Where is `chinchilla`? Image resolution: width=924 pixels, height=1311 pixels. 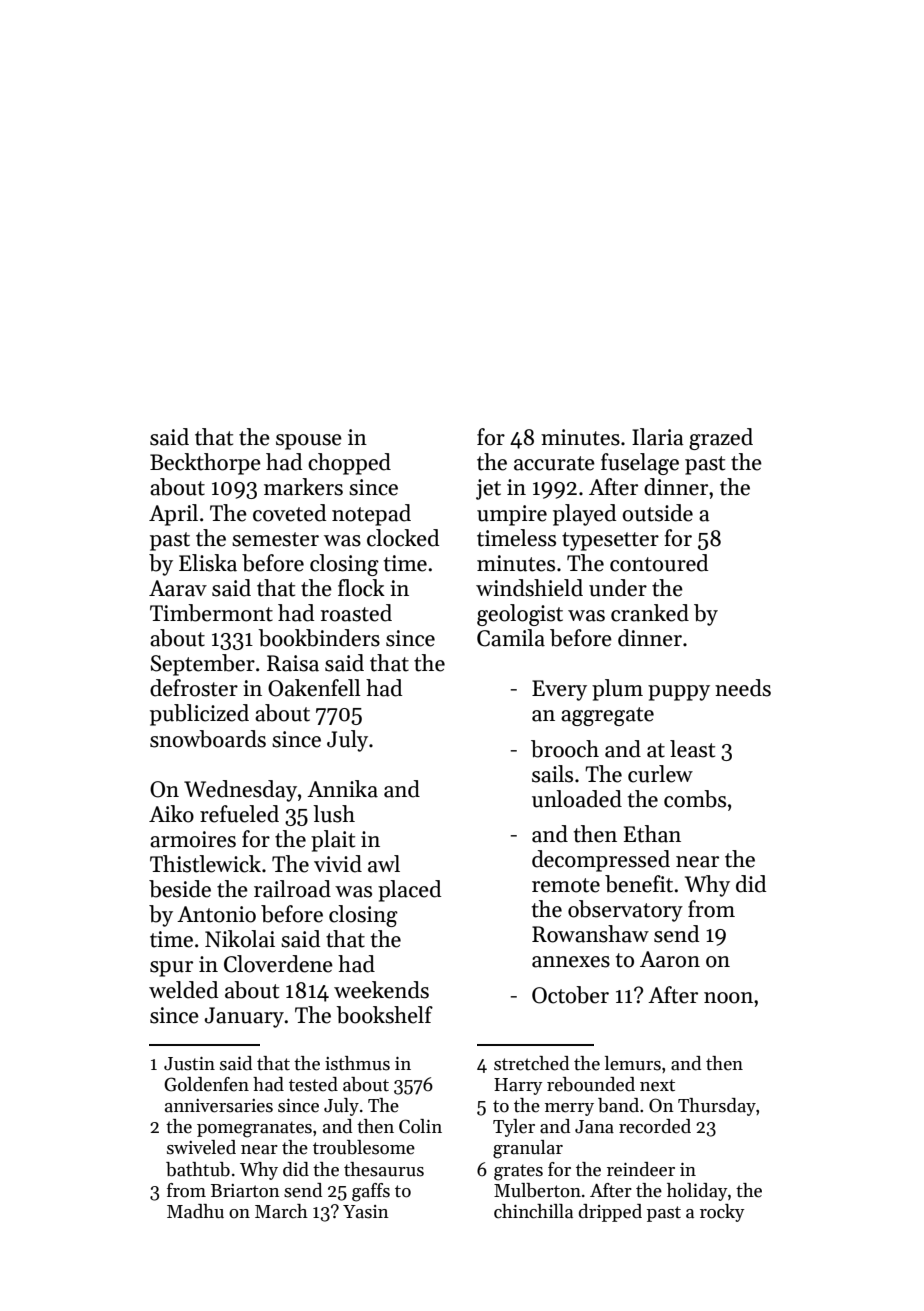 chinchilla is located at coordinates (533, 1211).
